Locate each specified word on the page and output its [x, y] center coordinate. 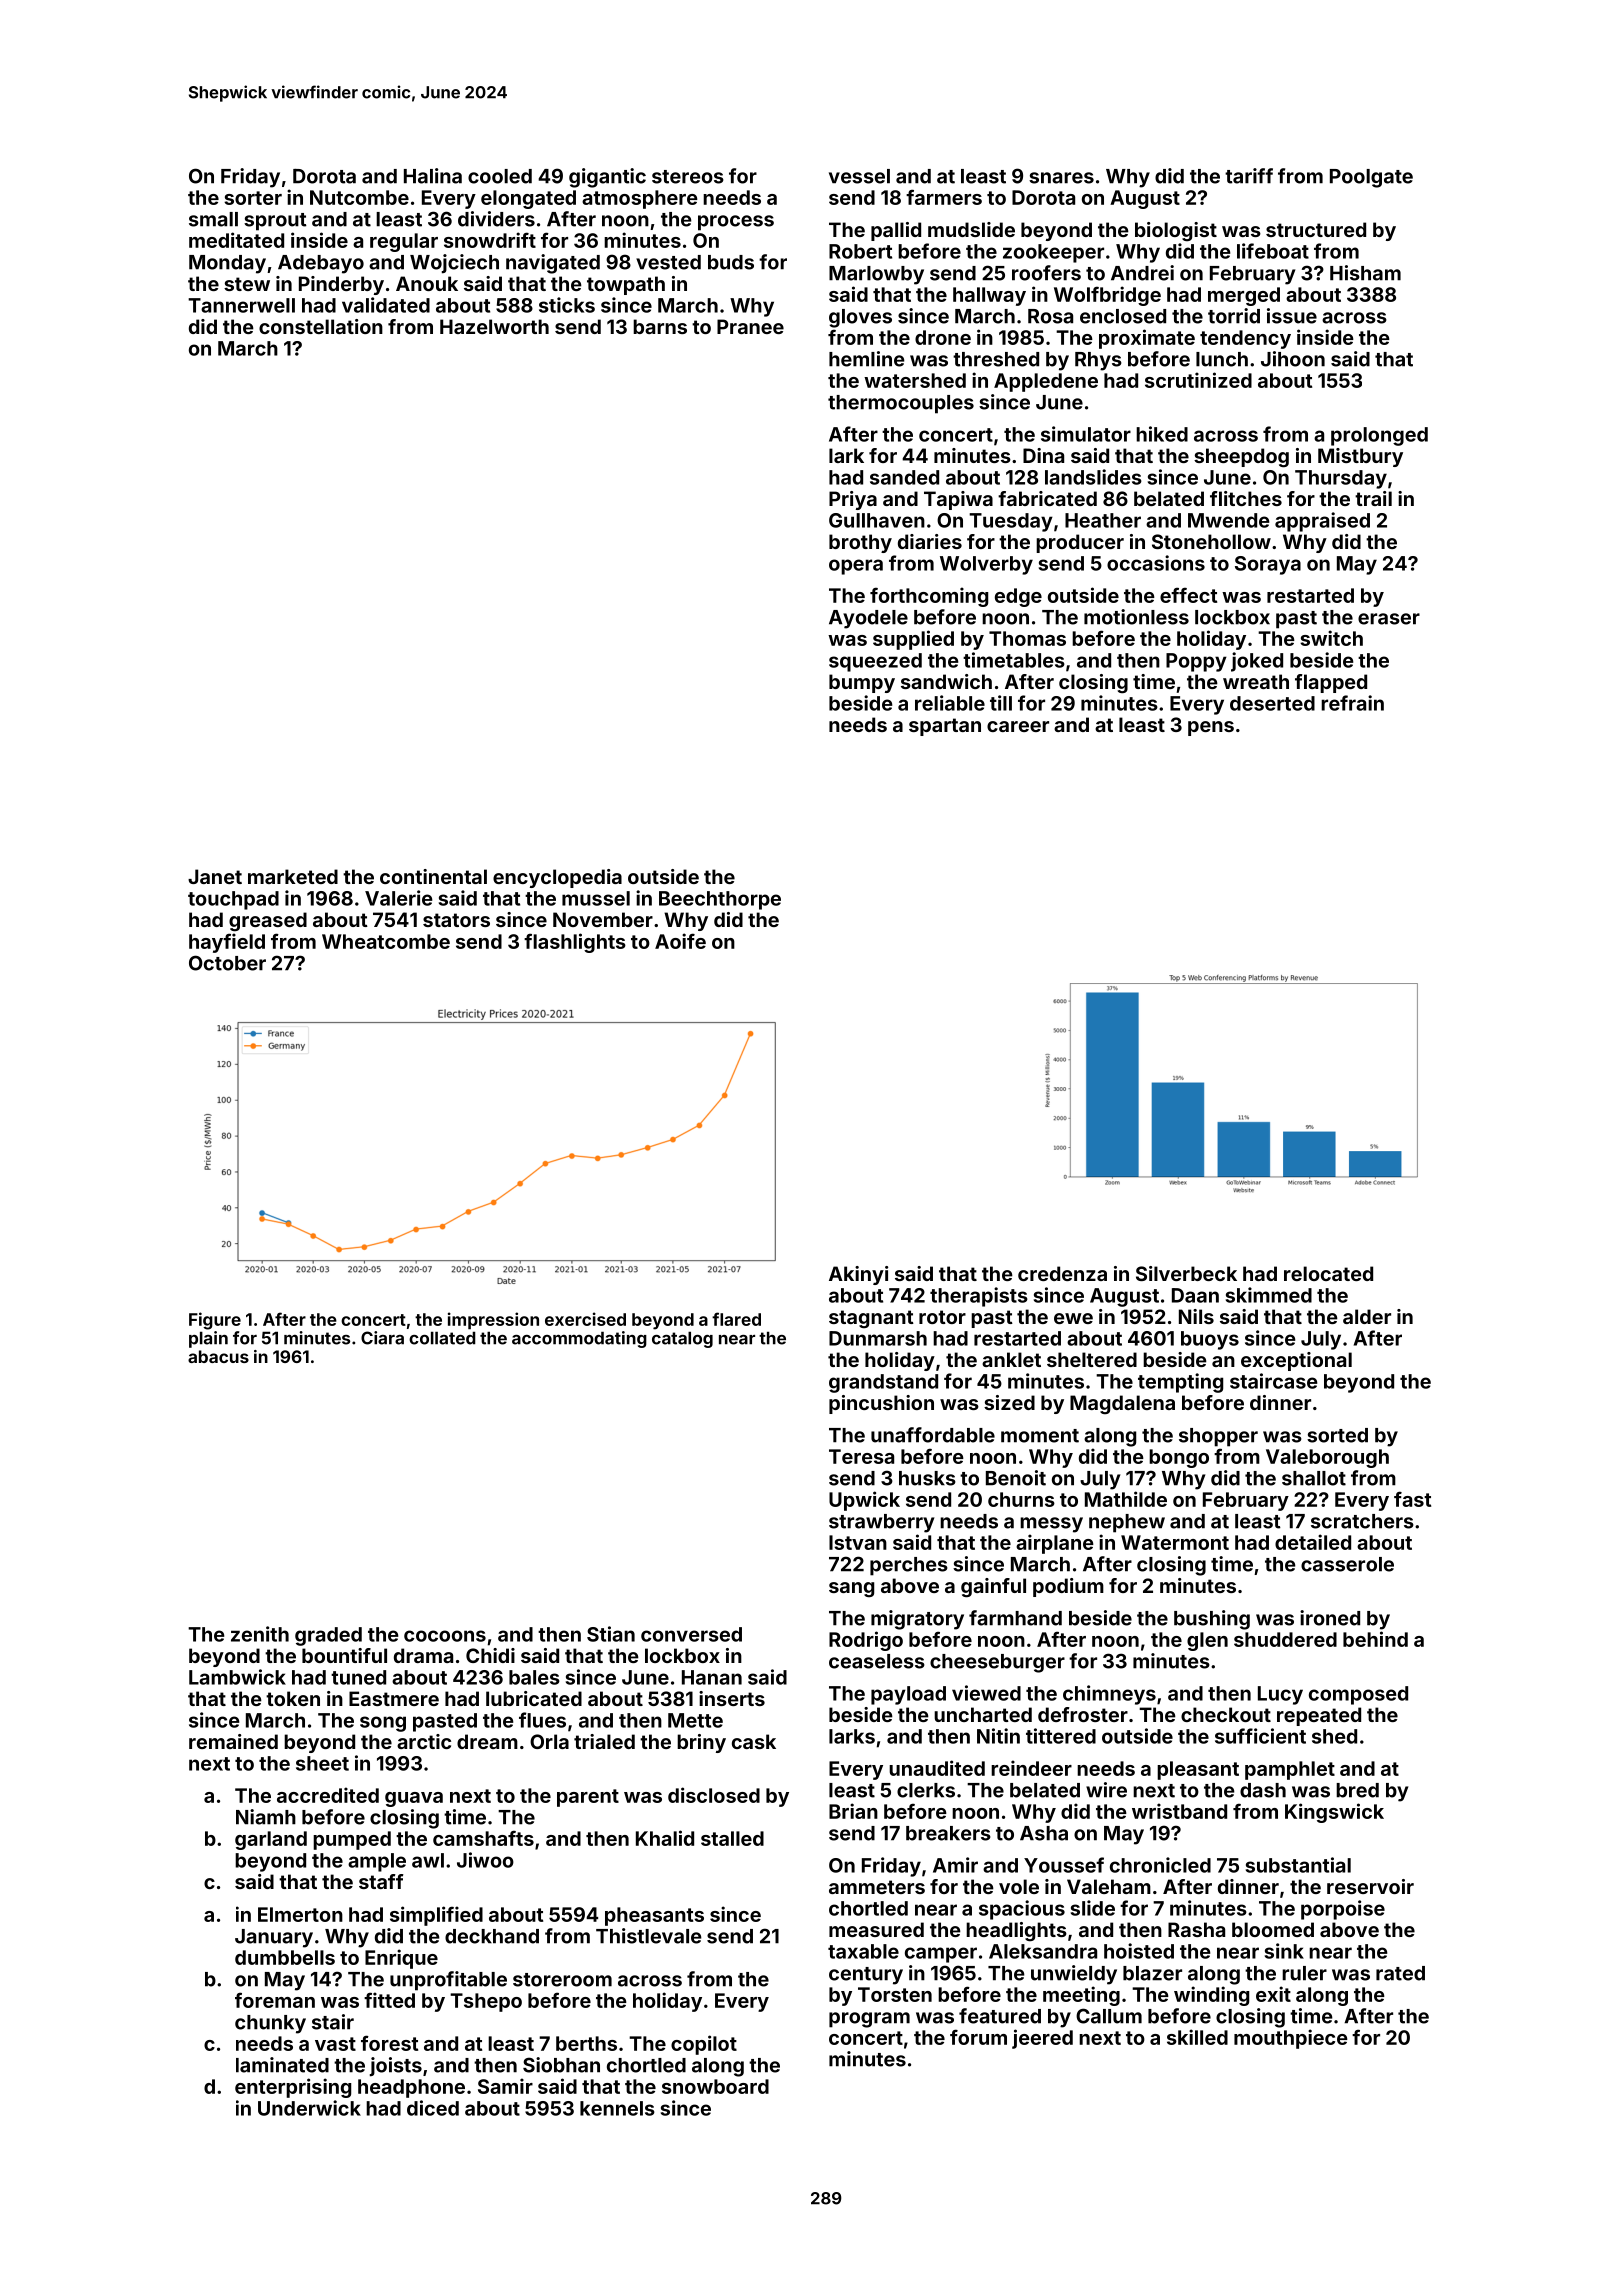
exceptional [1296, 1361]
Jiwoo [485, 1860]
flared [736, 1319]
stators [456, 920]
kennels [617, 2108]
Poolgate [1371, 178]
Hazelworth [494, 326]
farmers [944, 197]
